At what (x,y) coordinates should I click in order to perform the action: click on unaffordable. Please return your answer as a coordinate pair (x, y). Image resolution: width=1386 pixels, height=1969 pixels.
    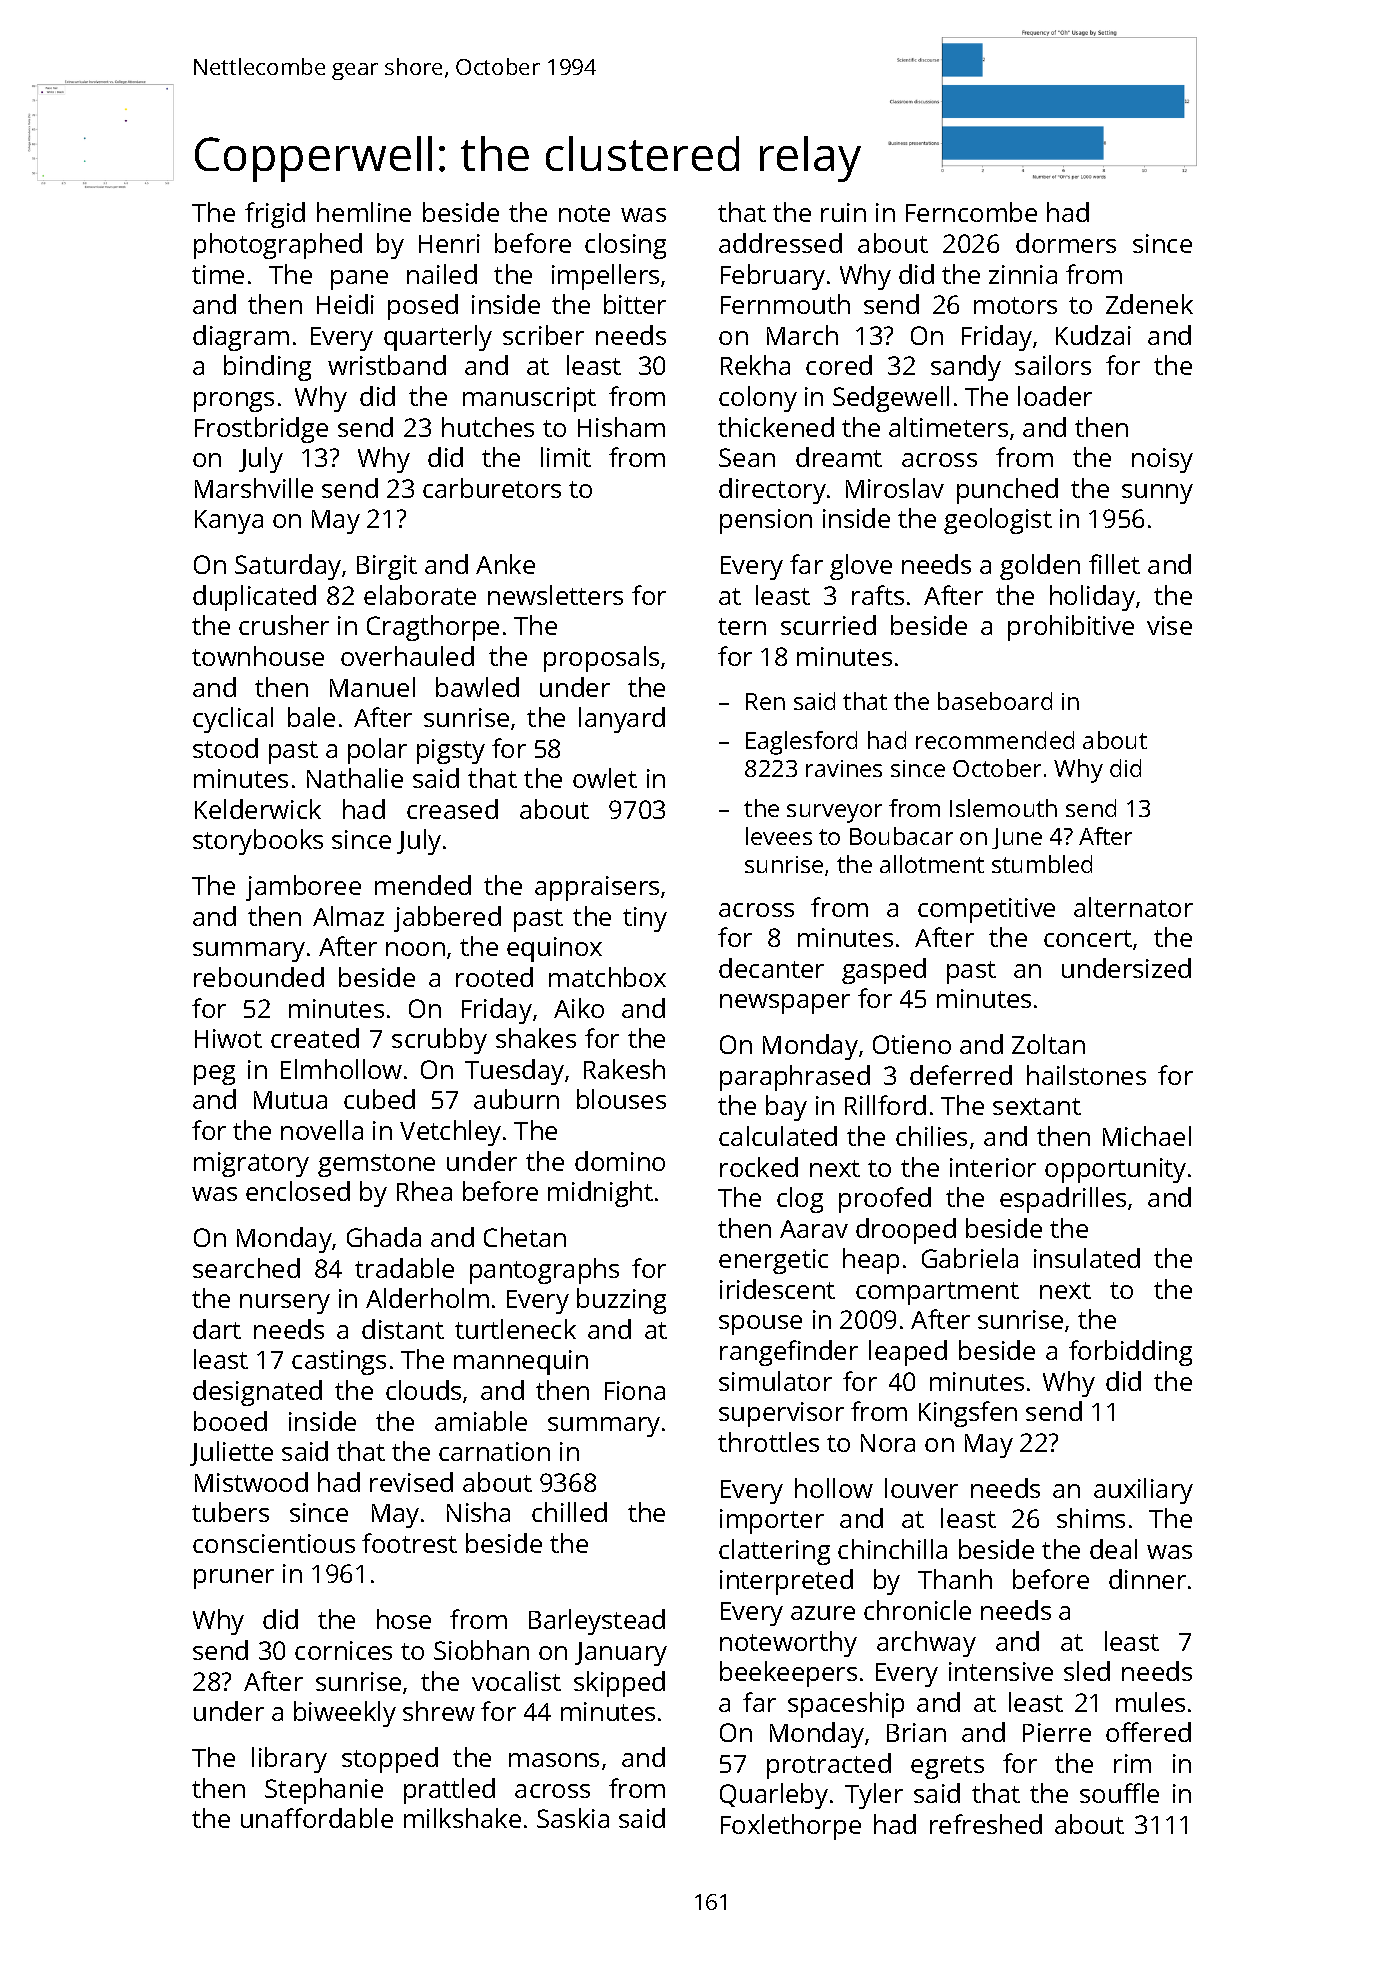
    Looking at the image, I should click on (317, 1818).
